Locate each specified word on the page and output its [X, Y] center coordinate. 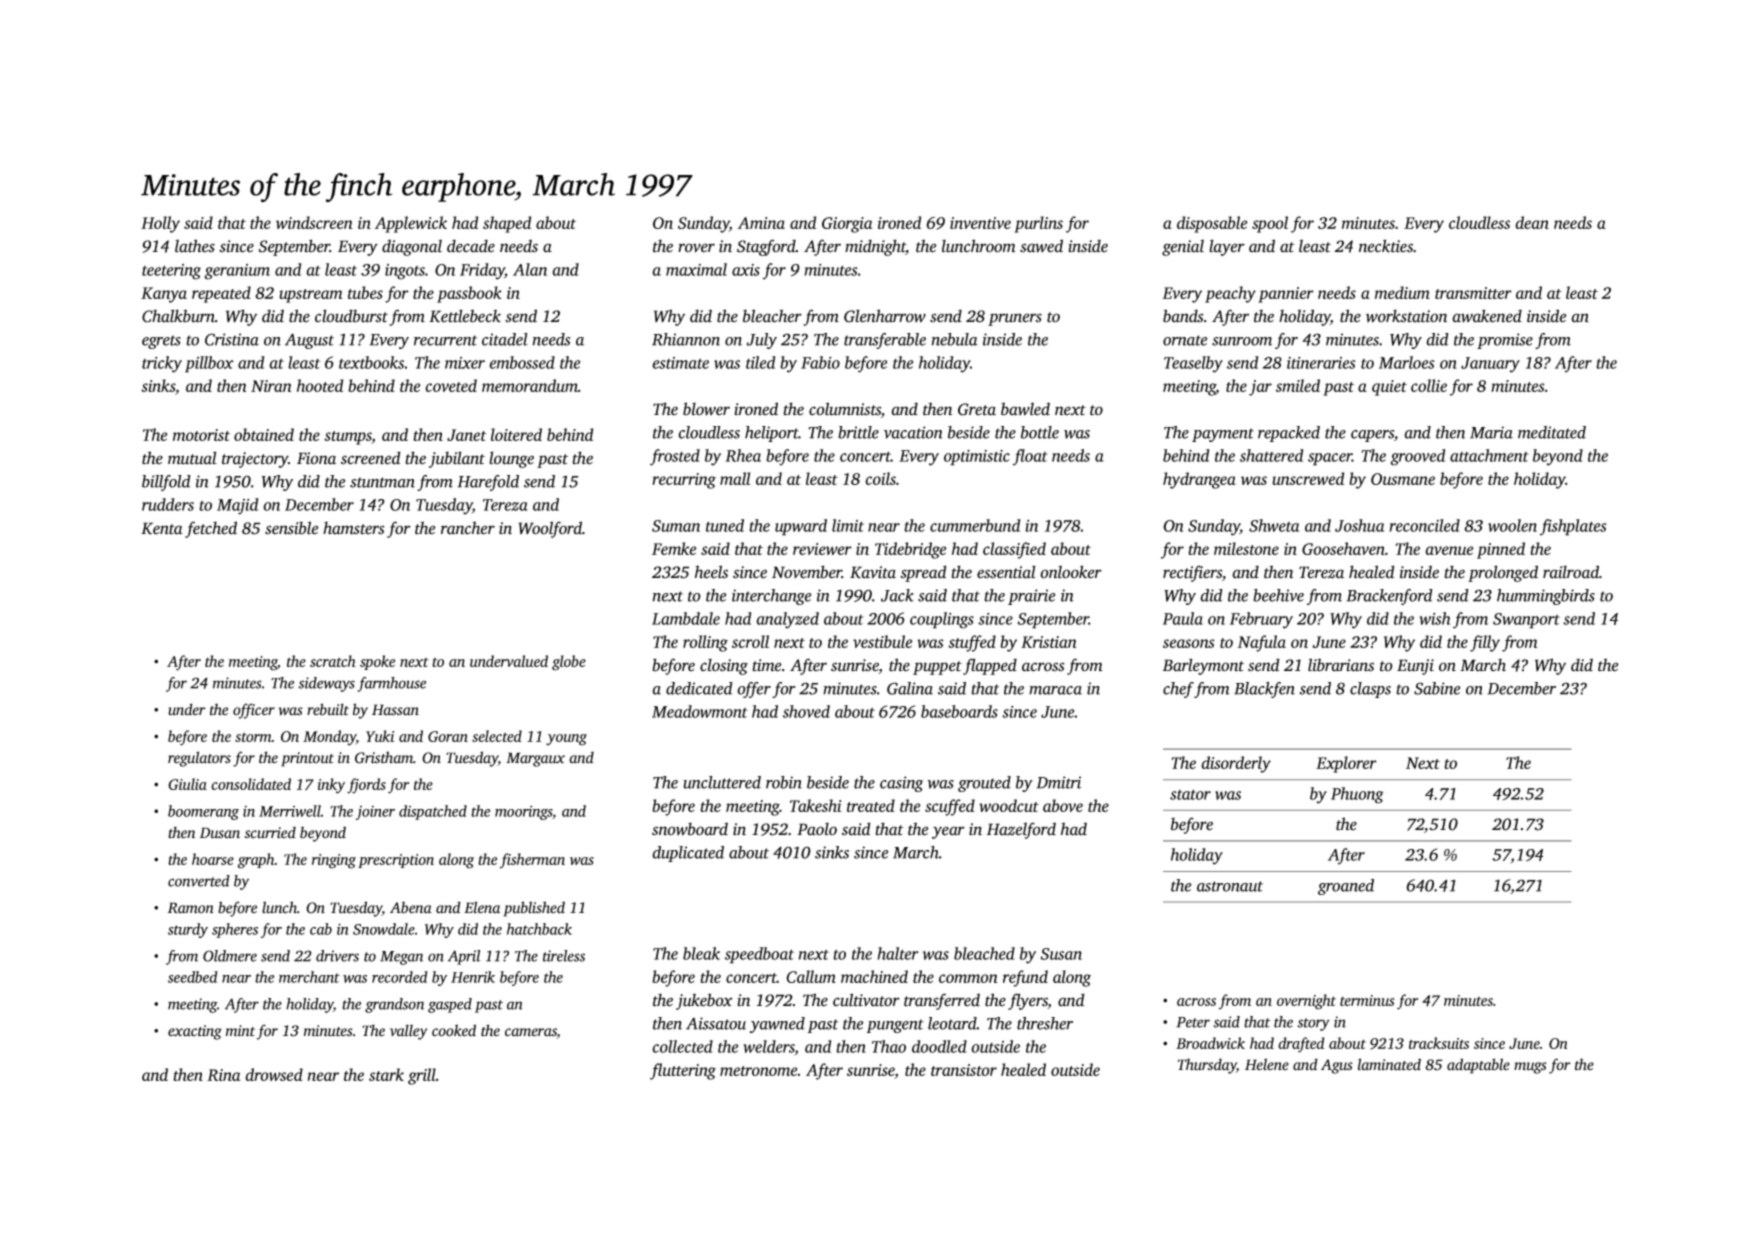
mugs [1530, 1068]
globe [569, 663]
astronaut [1230, 886]
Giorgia [847, 225]
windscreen [314, 222]
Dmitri [1058, 782]
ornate [1185, 340]
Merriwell [290, 811]
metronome [758, 1071]
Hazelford [1021, 830]
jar [1260, 388]
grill [422, 1076]
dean [1532, 222]
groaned [1346, 887]
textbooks [371, 362]
